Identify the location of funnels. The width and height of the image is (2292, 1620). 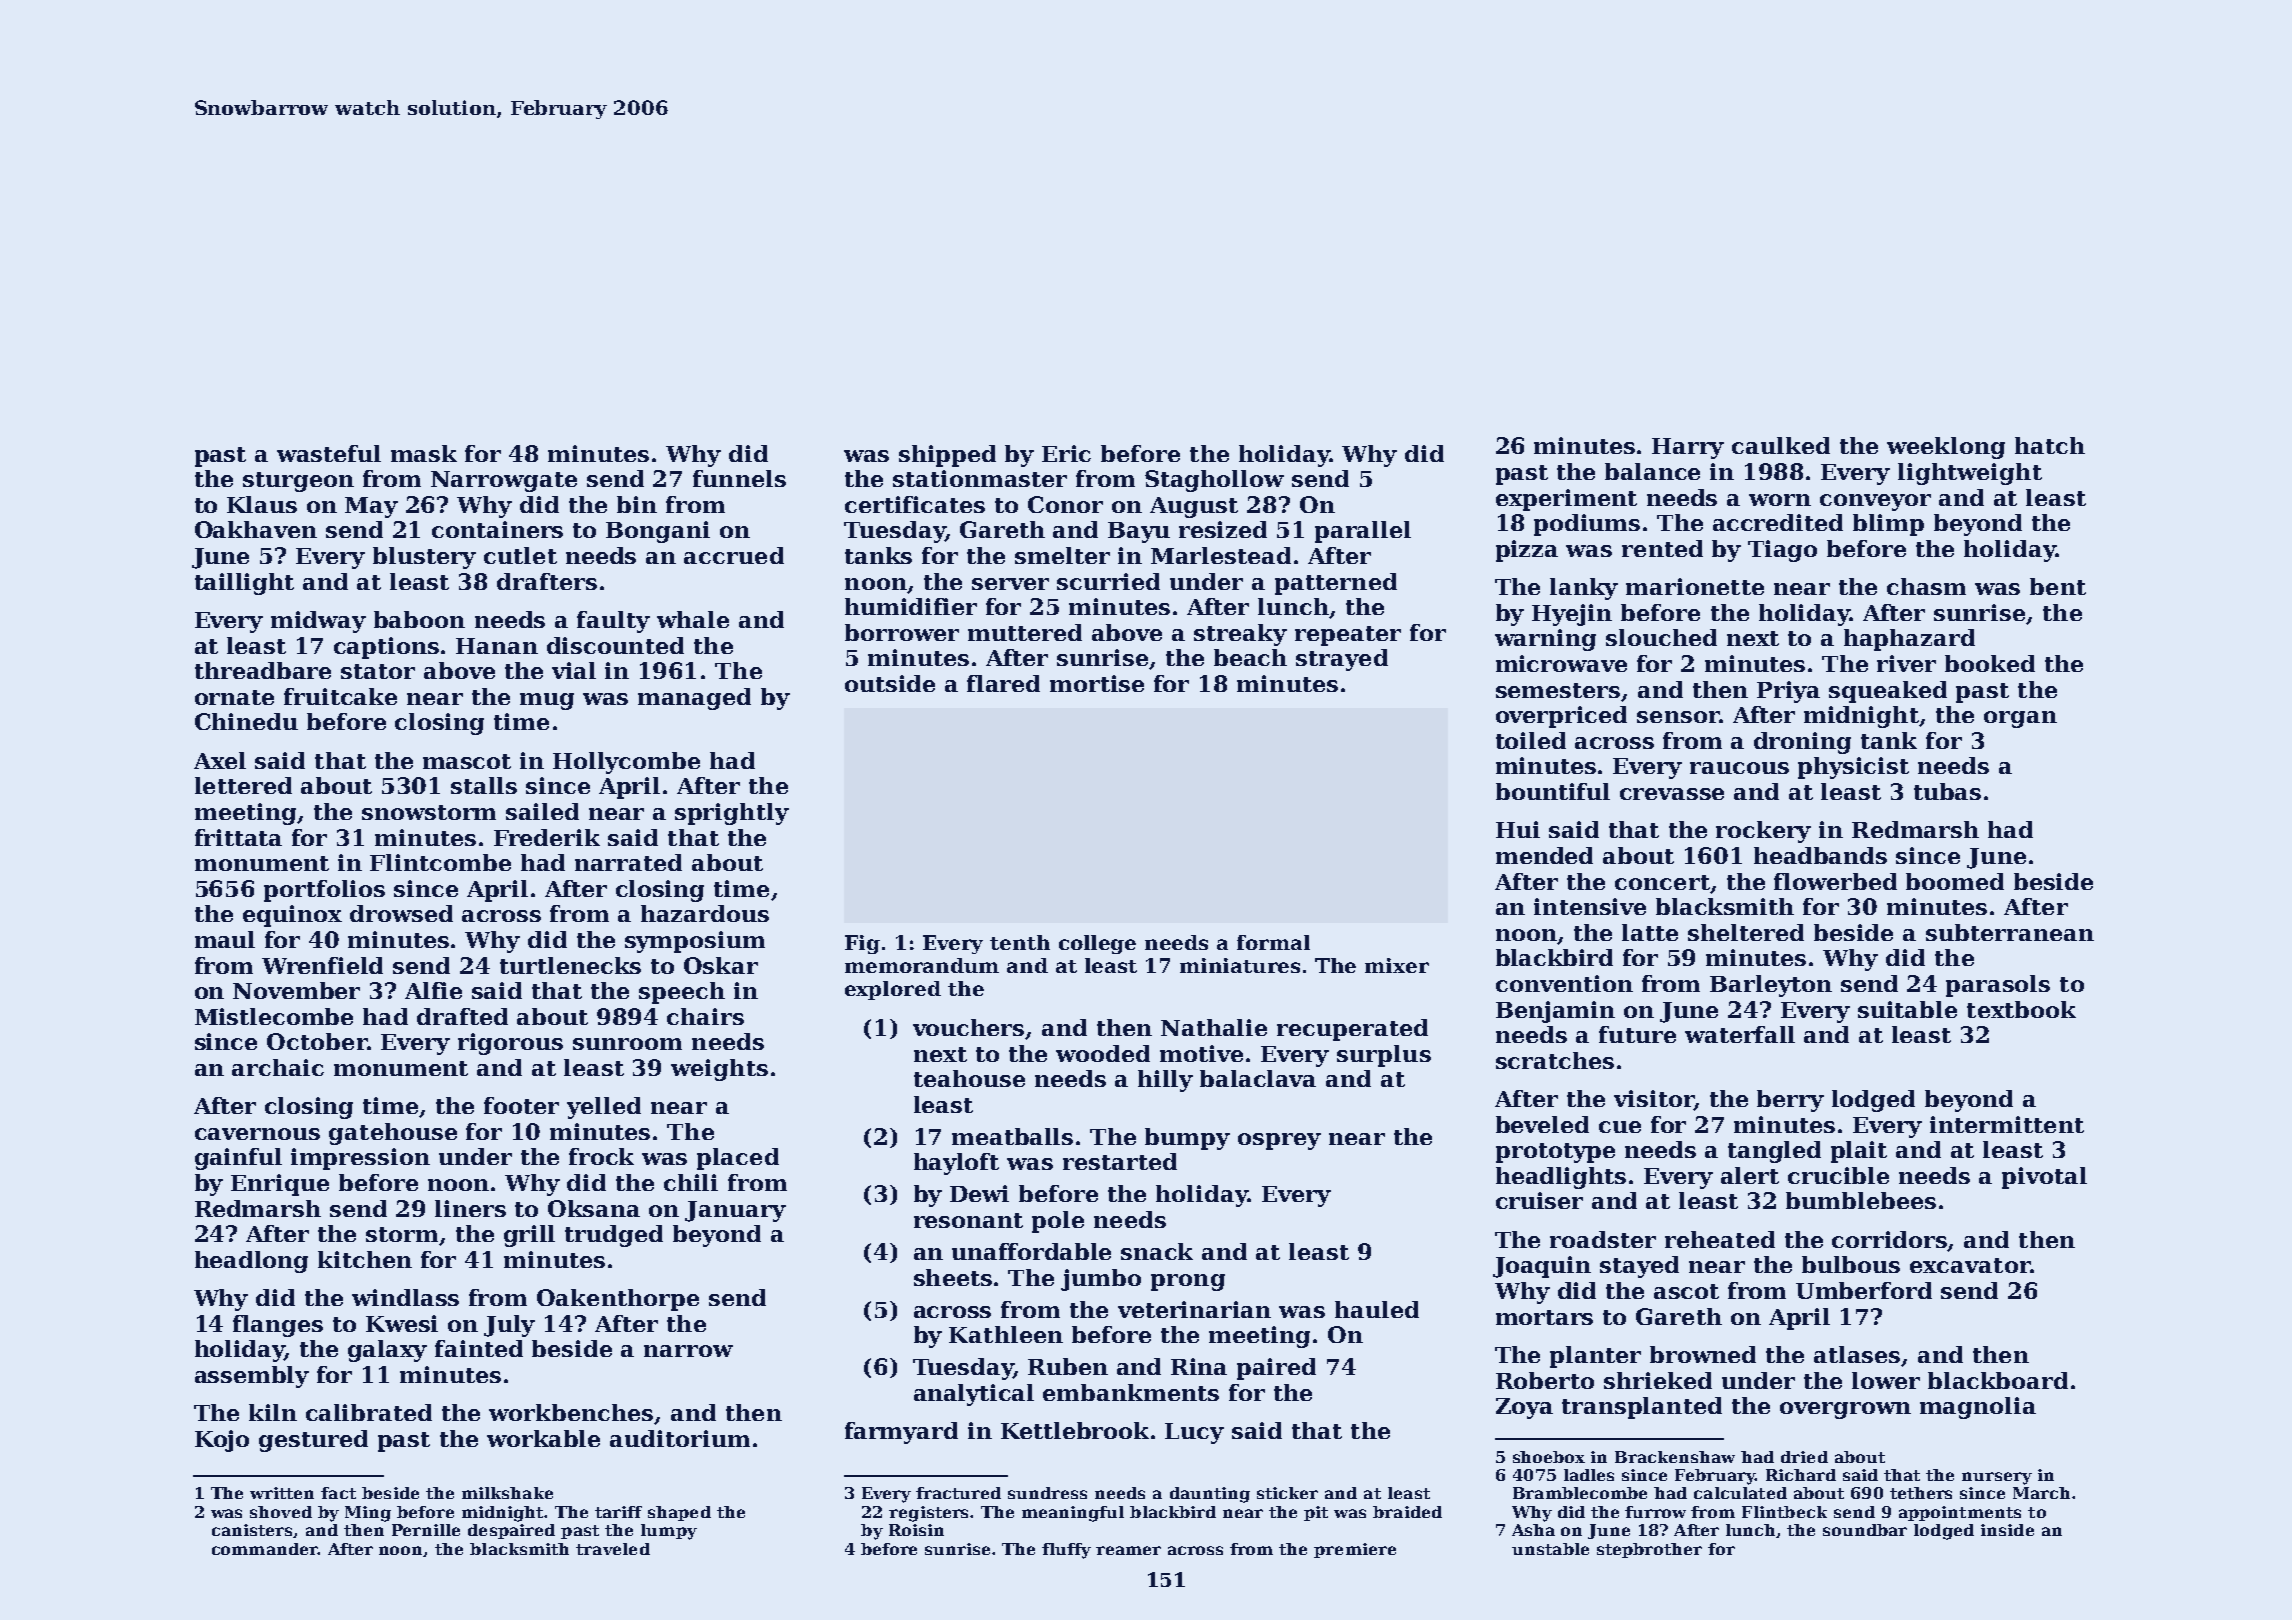
(739, 478).
